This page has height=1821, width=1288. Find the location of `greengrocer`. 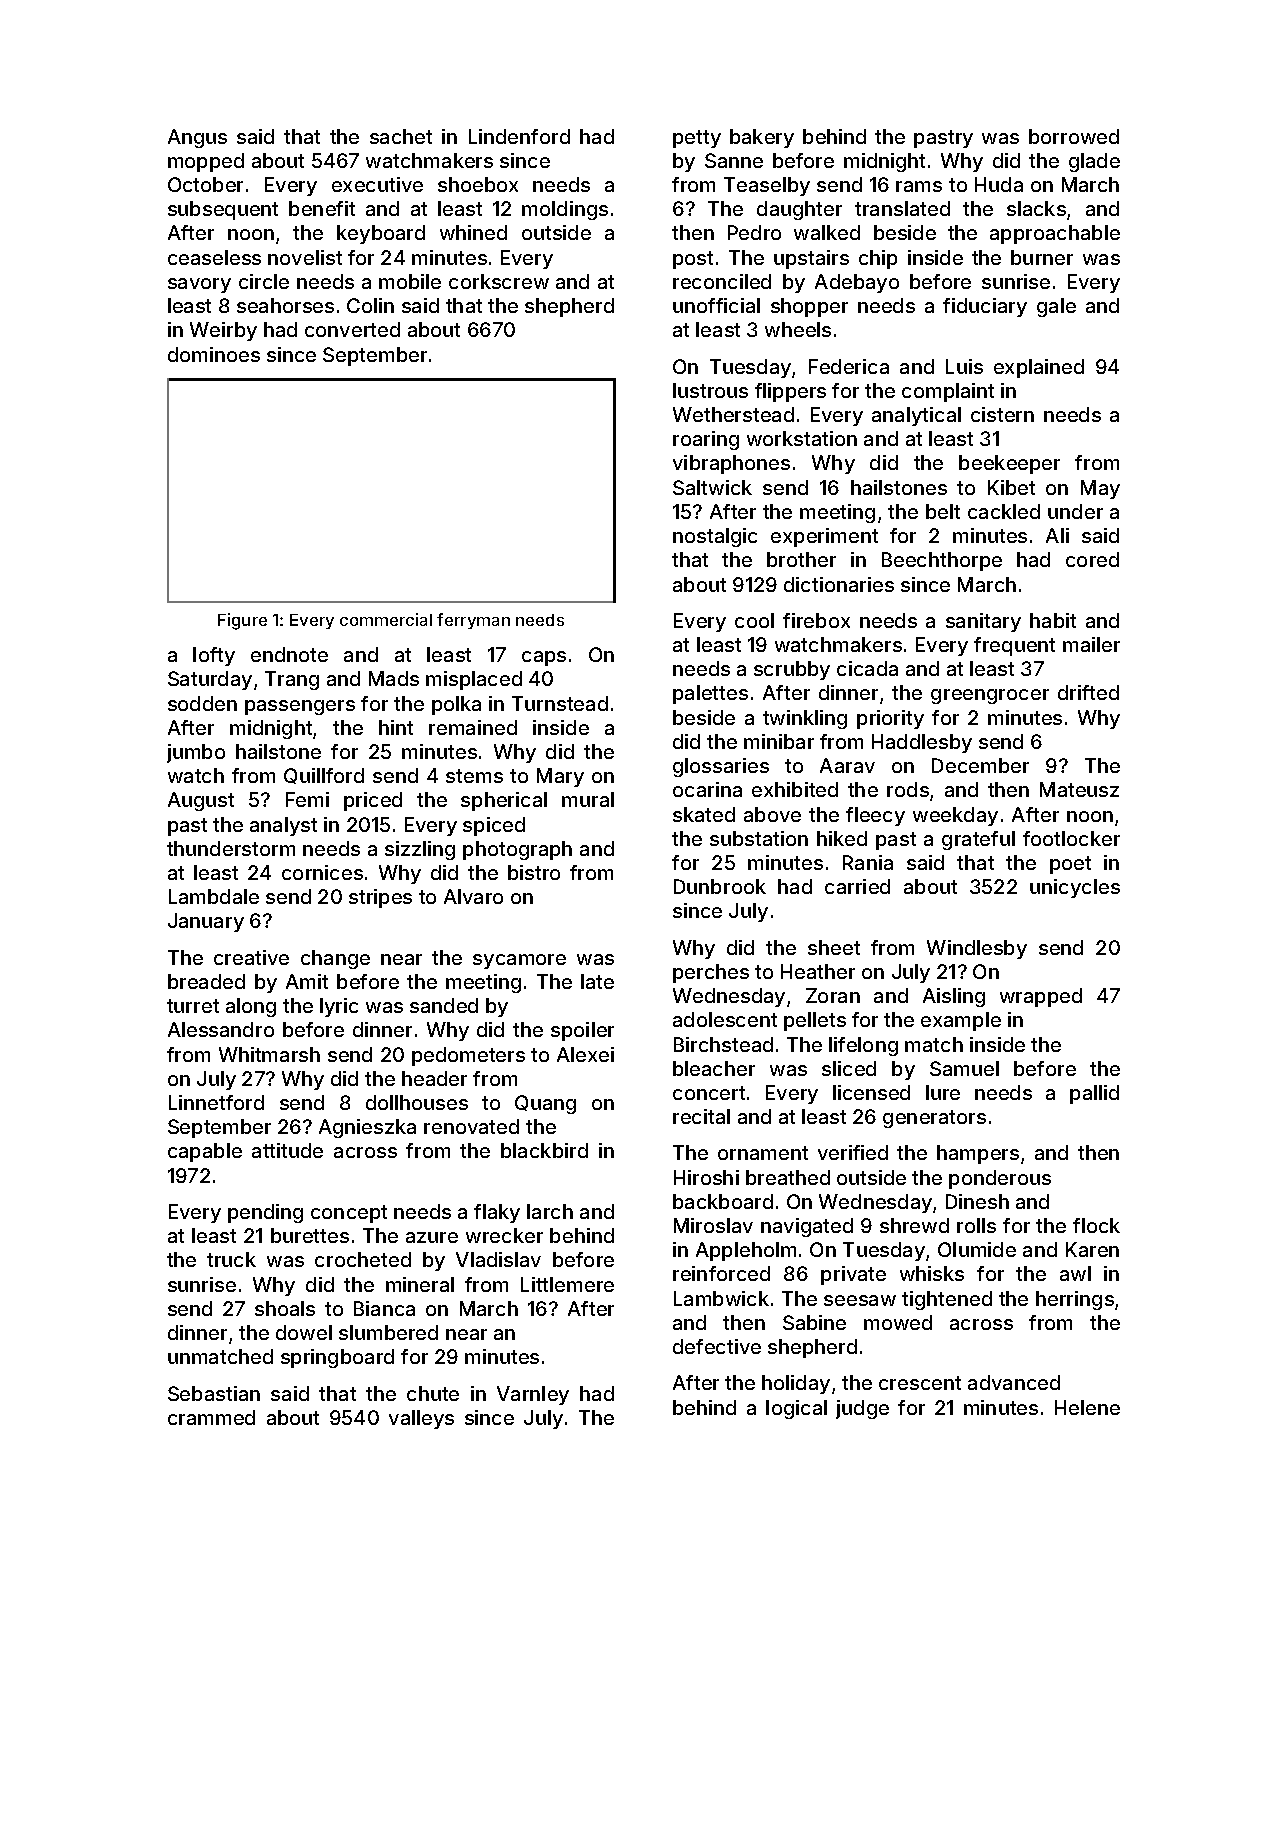

greengrocer is located at coordinates (990, 696).
